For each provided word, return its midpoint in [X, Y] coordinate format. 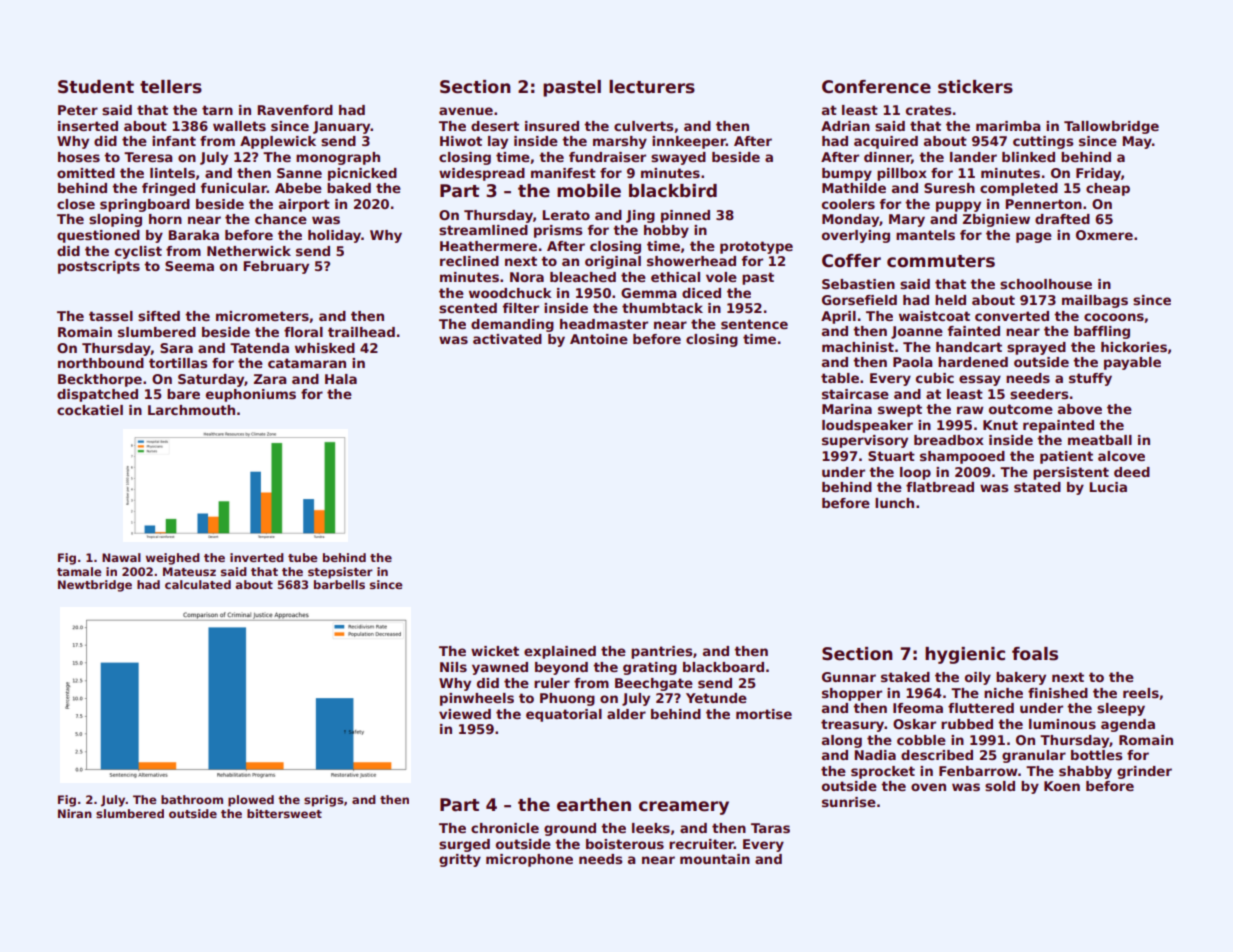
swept [900, 410]
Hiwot [461, 141]
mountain [715, 859]
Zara [270, 379]
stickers [975, 87]
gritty [460, 860]
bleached [583, 277]
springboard [145, 205]
